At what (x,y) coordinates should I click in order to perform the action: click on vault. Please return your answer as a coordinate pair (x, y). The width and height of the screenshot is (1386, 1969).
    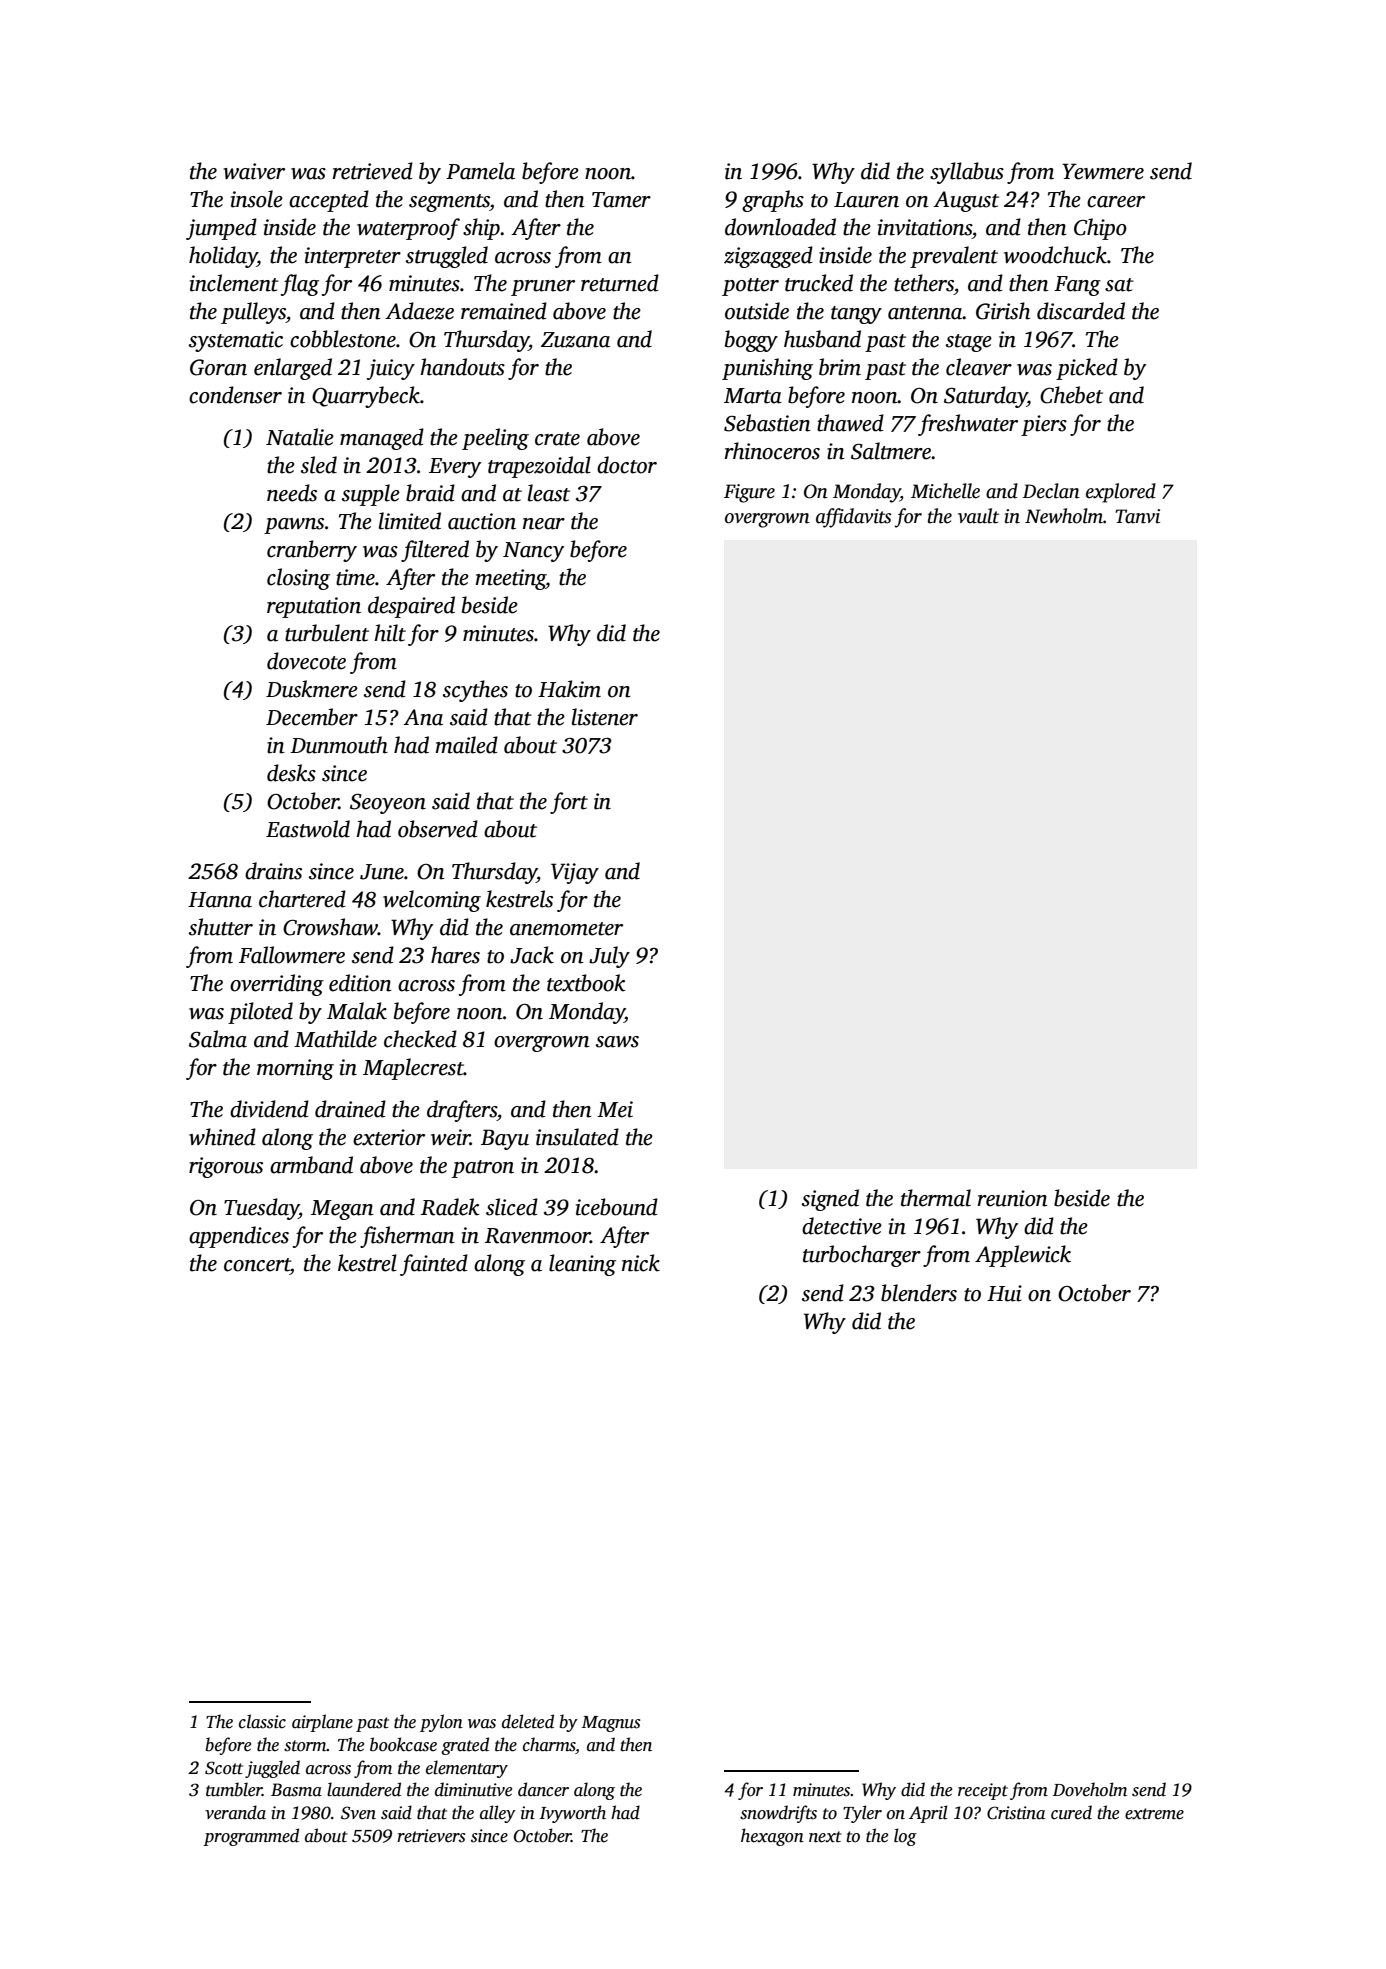
    Looking at the image, I should click on (978, 516).
